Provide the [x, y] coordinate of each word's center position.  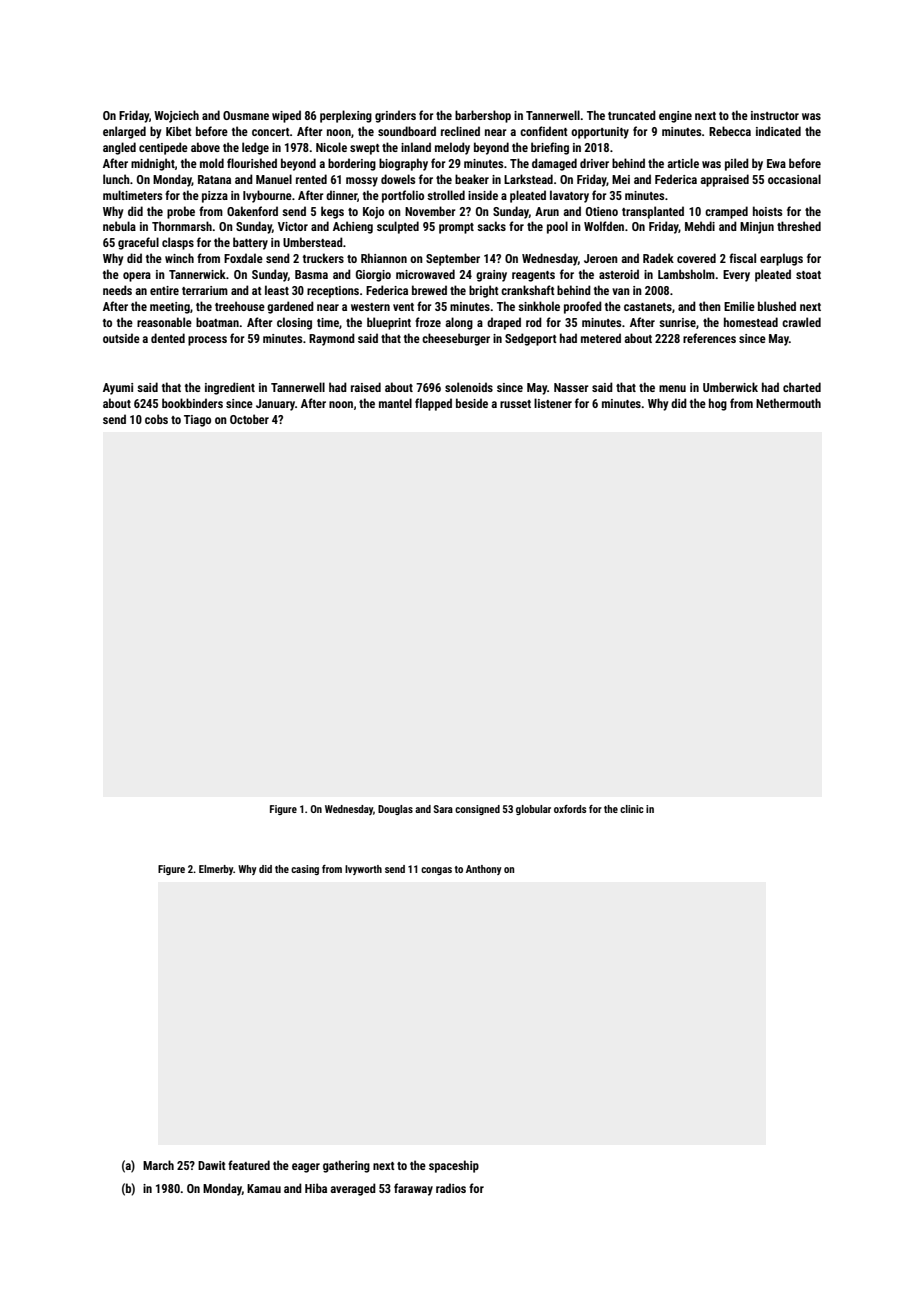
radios [451, 1188]
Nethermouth [788, 403]
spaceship [454, 1166]
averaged [353, 1189]
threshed [799, 226]
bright [484, 291]
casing [305, 870]
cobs [156, 419]
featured [249, 1165]
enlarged [124, 132]
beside [472, 403]
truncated [632, 115]
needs [117, 290]
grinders [395, 116]
